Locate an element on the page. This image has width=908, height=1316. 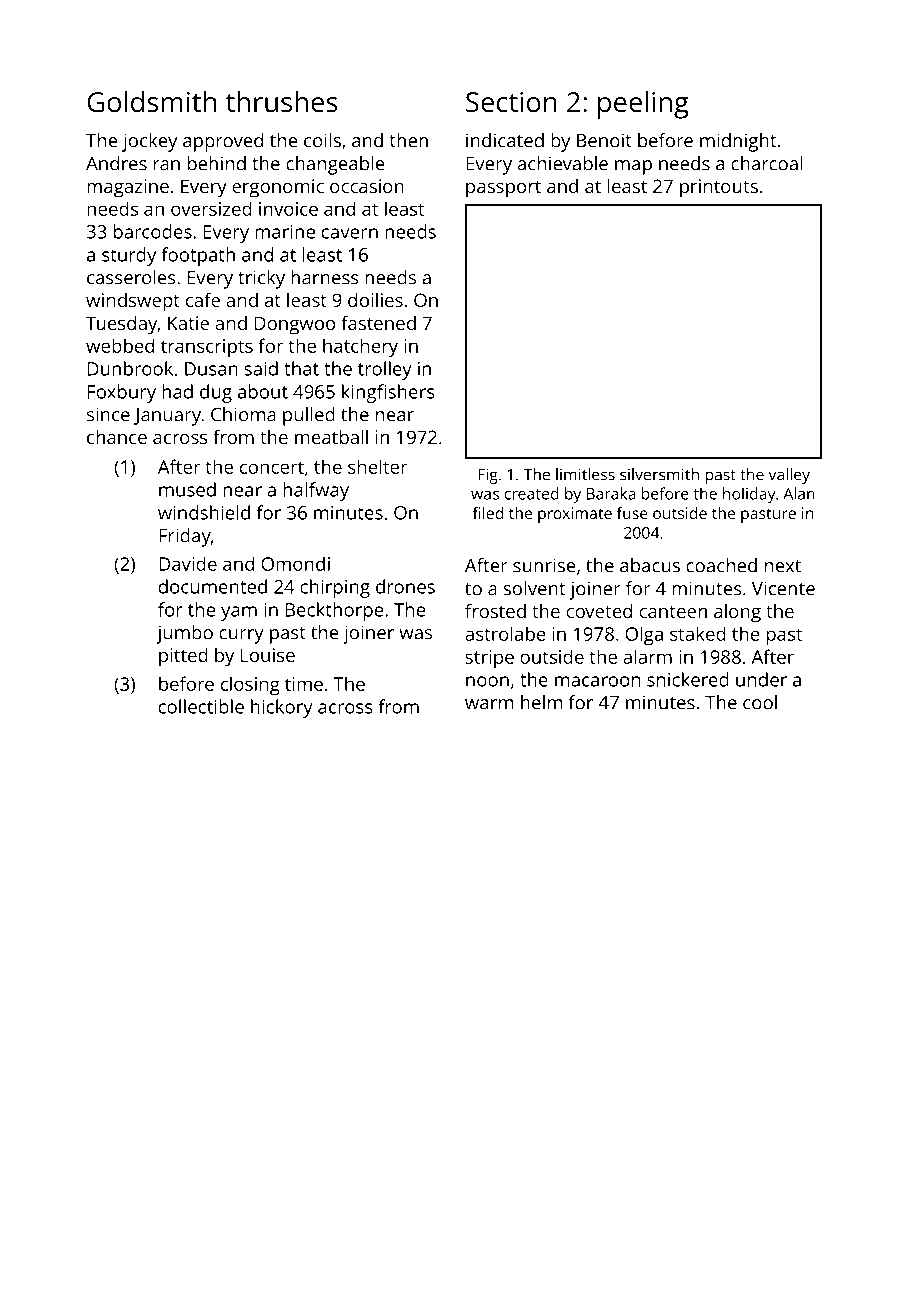
Alan is located at coordinates (799, 493).
